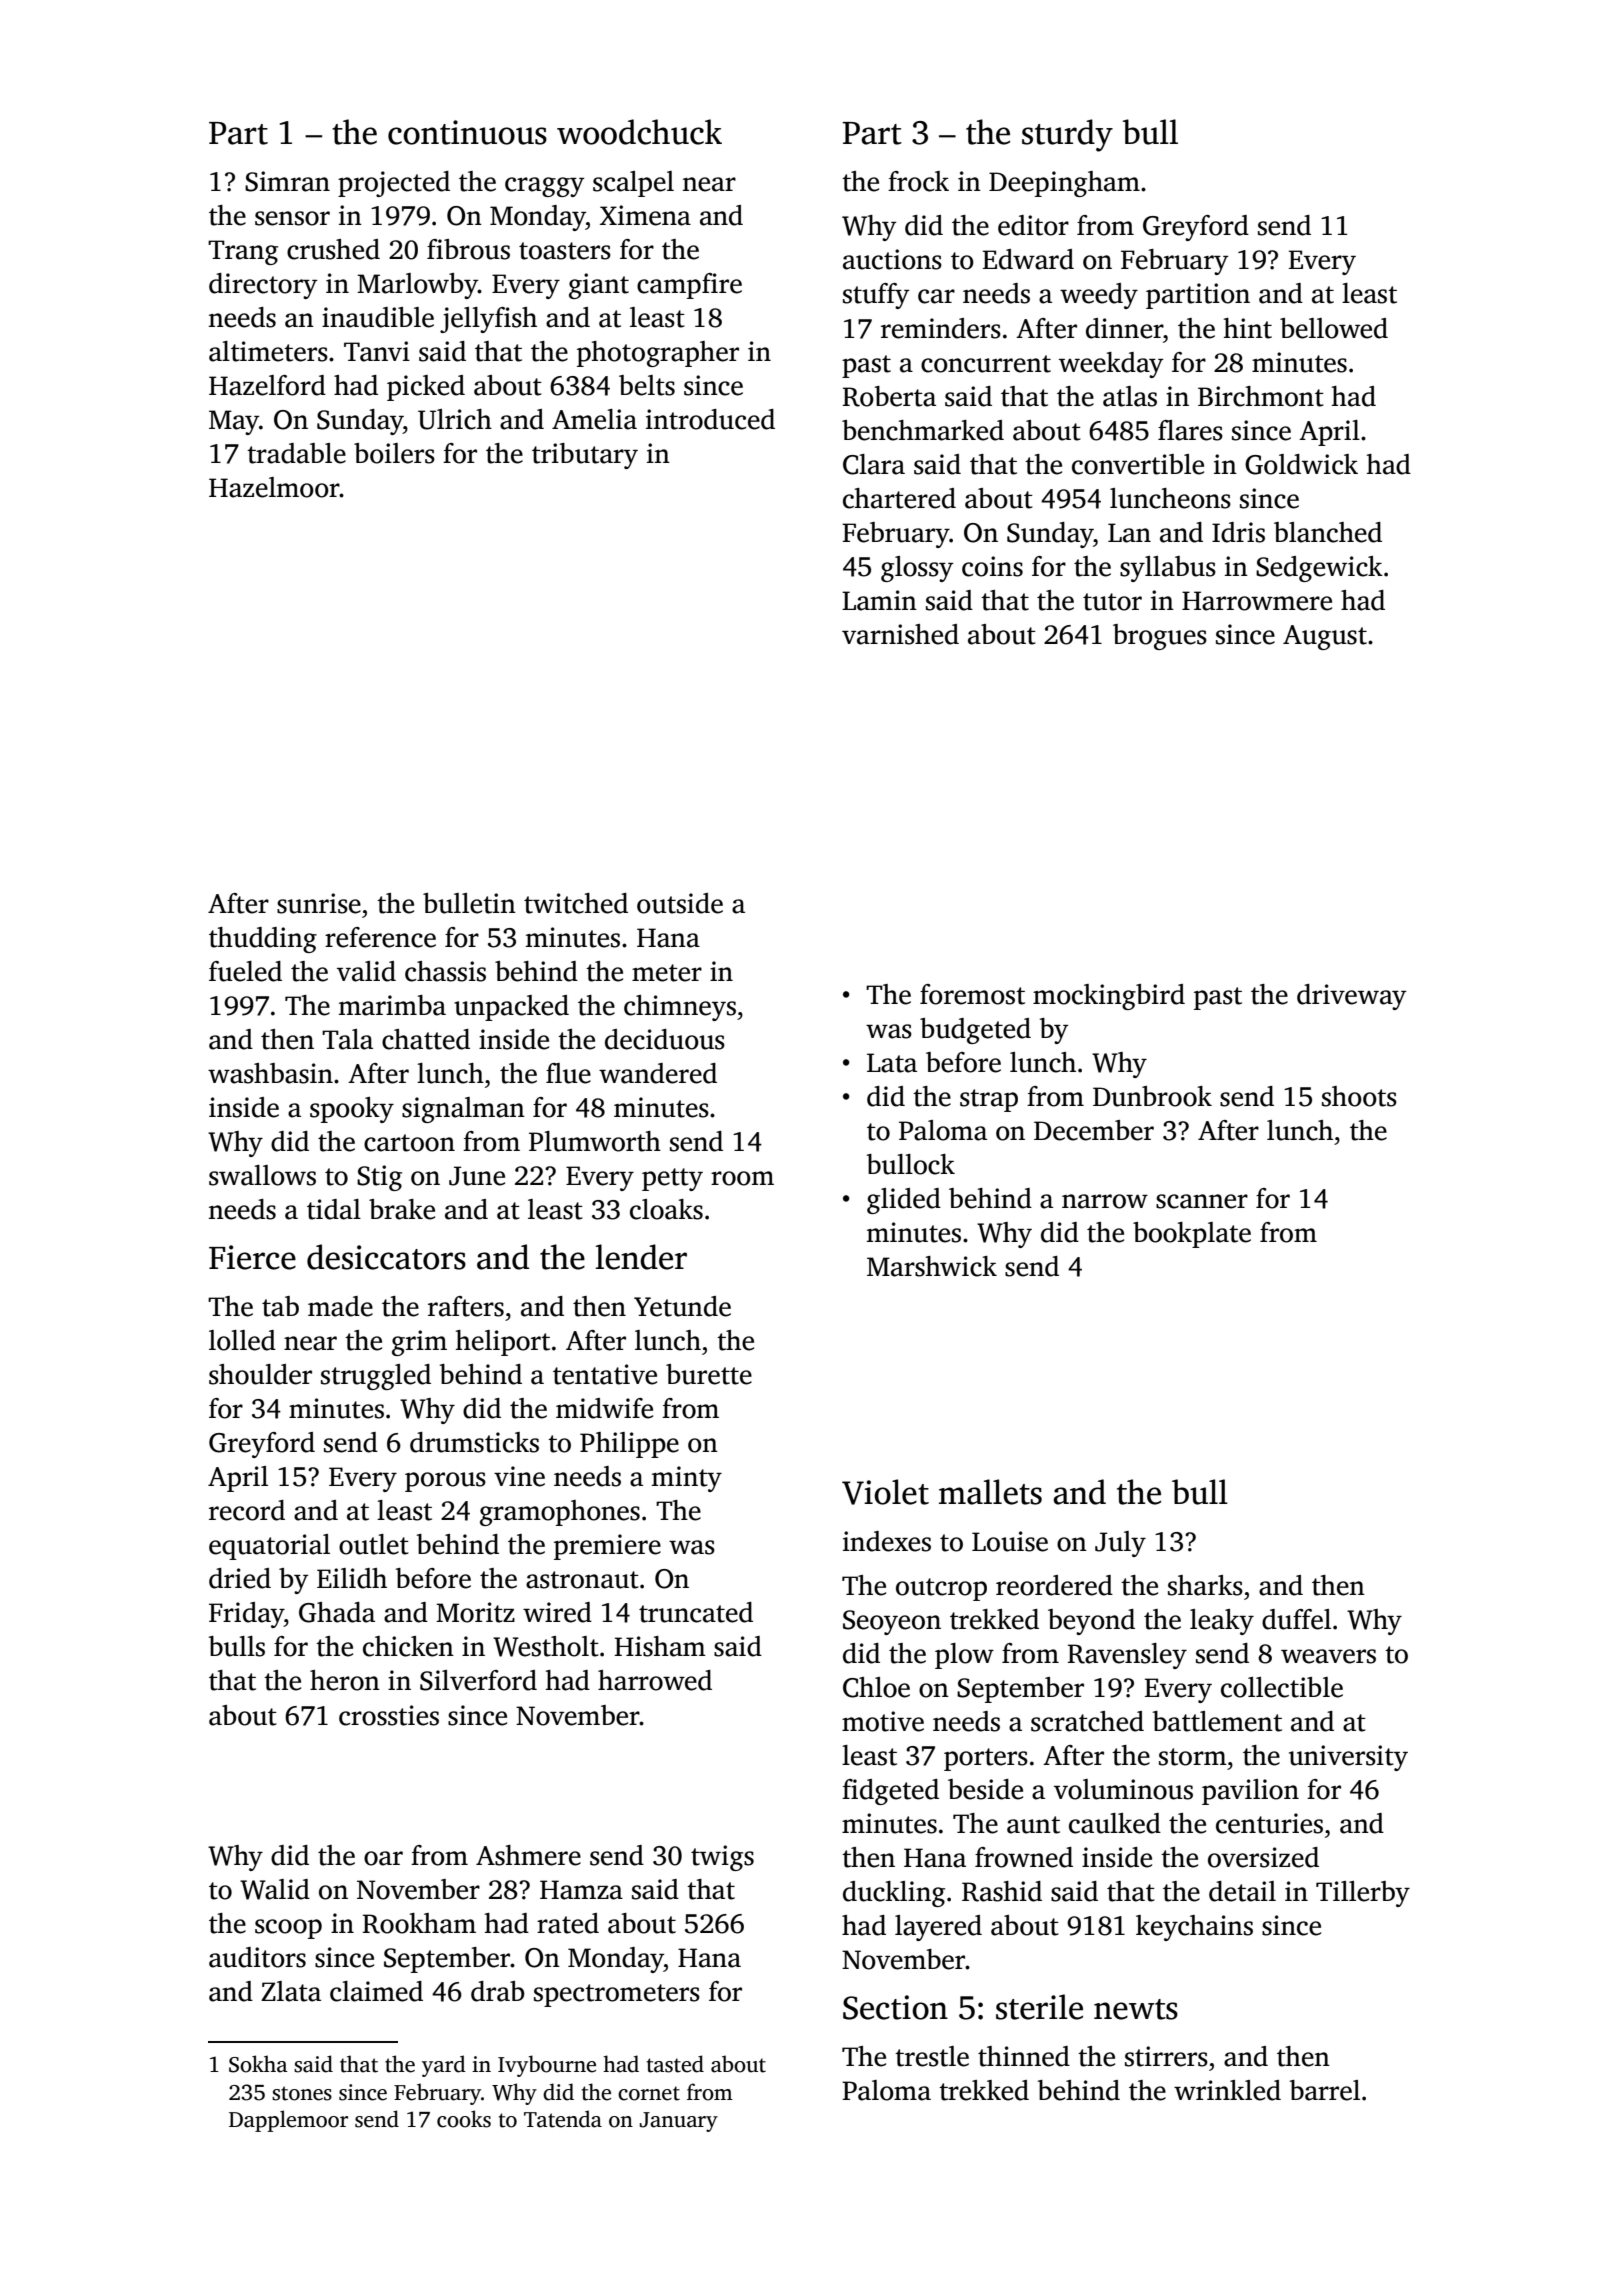 The width and height of the image is (1620, 2292). What do you see at coordinates (672, 1179) in the image?
I see `petty` at bounding box center [672, 1179].
